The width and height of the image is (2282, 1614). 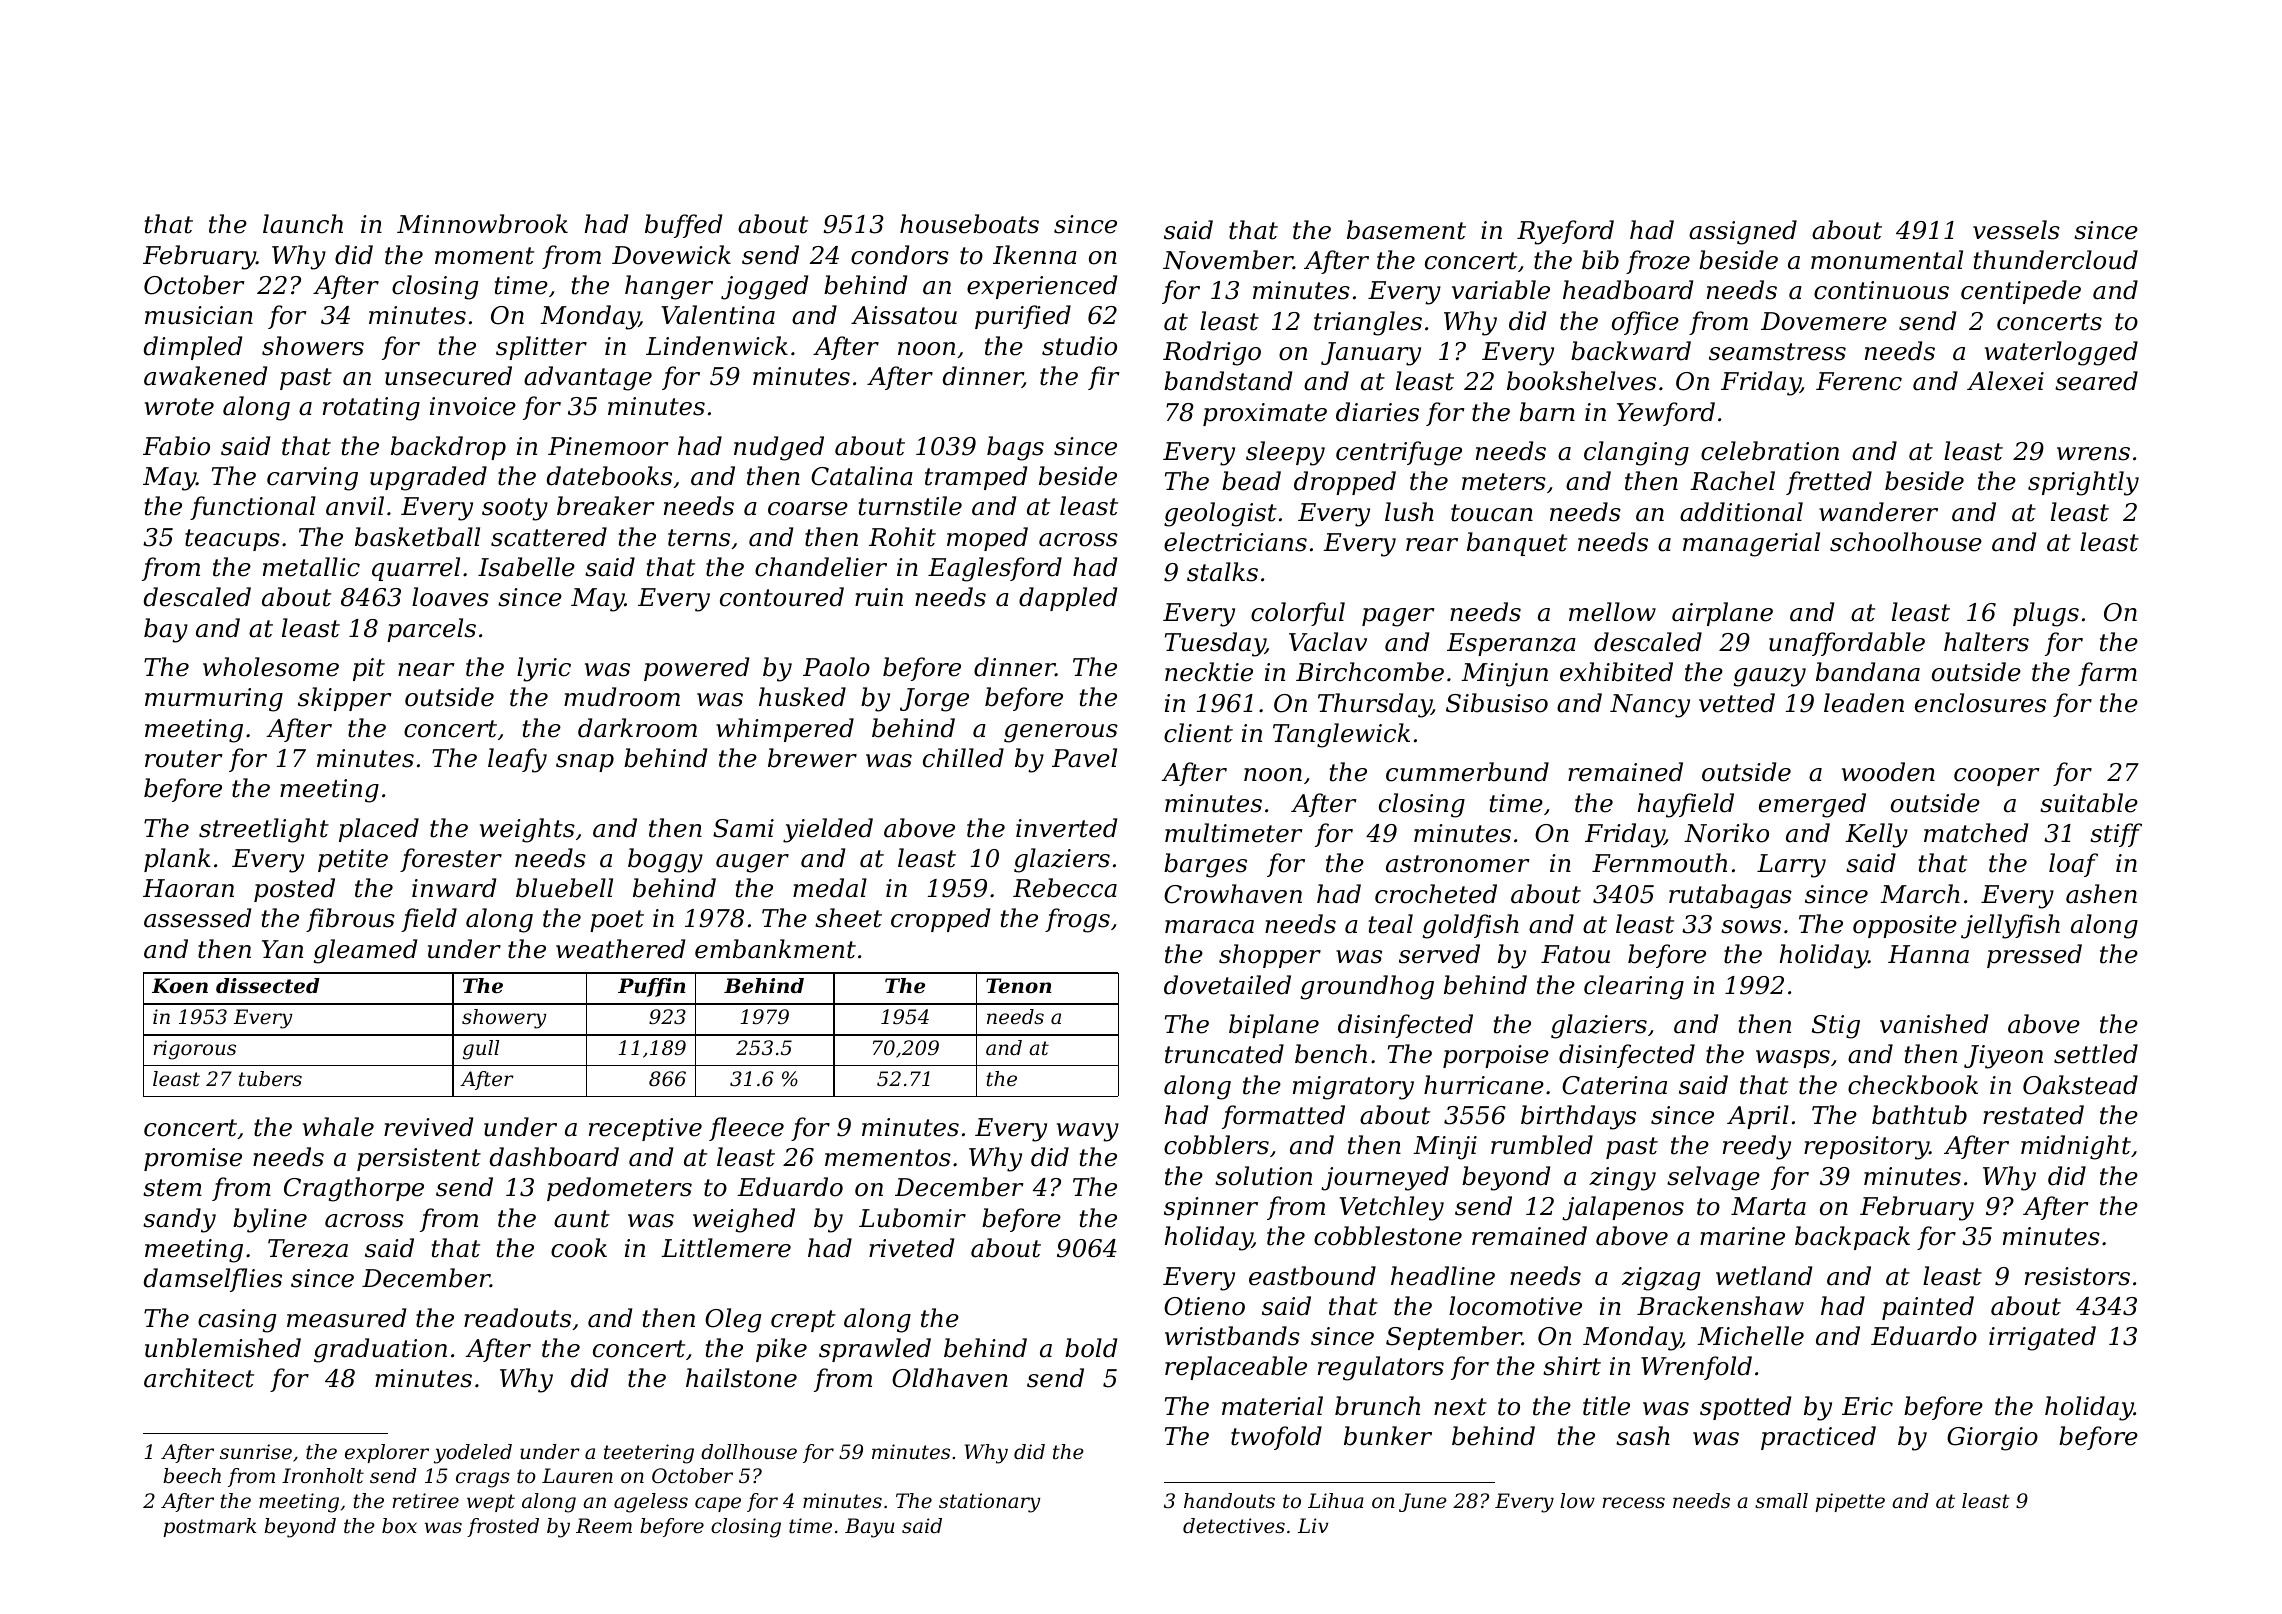 I want to click on assigned, so click(x=1743, y=232).
